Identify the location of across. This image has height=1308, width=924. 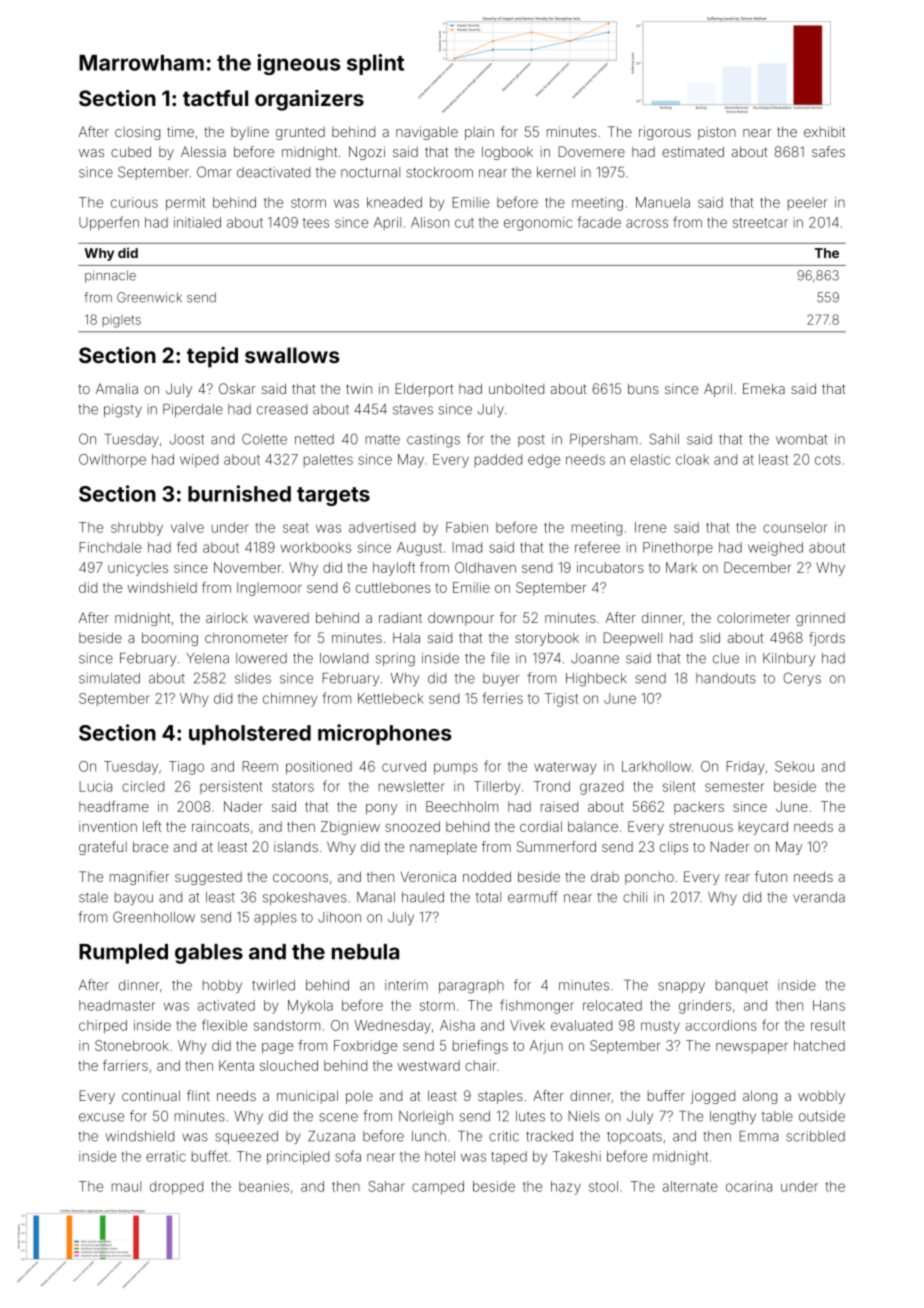
(647, 223).
